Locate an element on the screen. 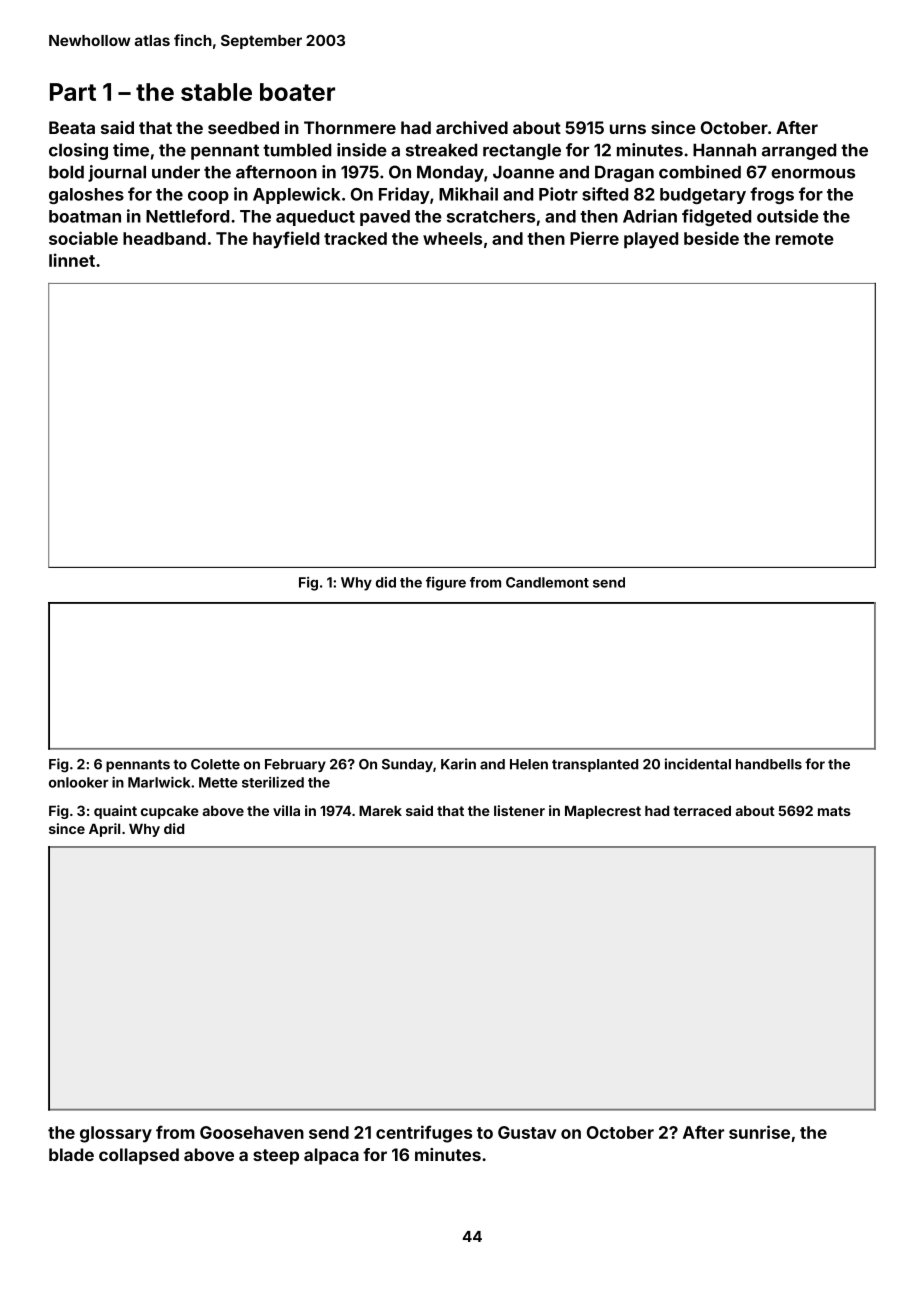  collapsed is located at coordinates (139, 1156).
